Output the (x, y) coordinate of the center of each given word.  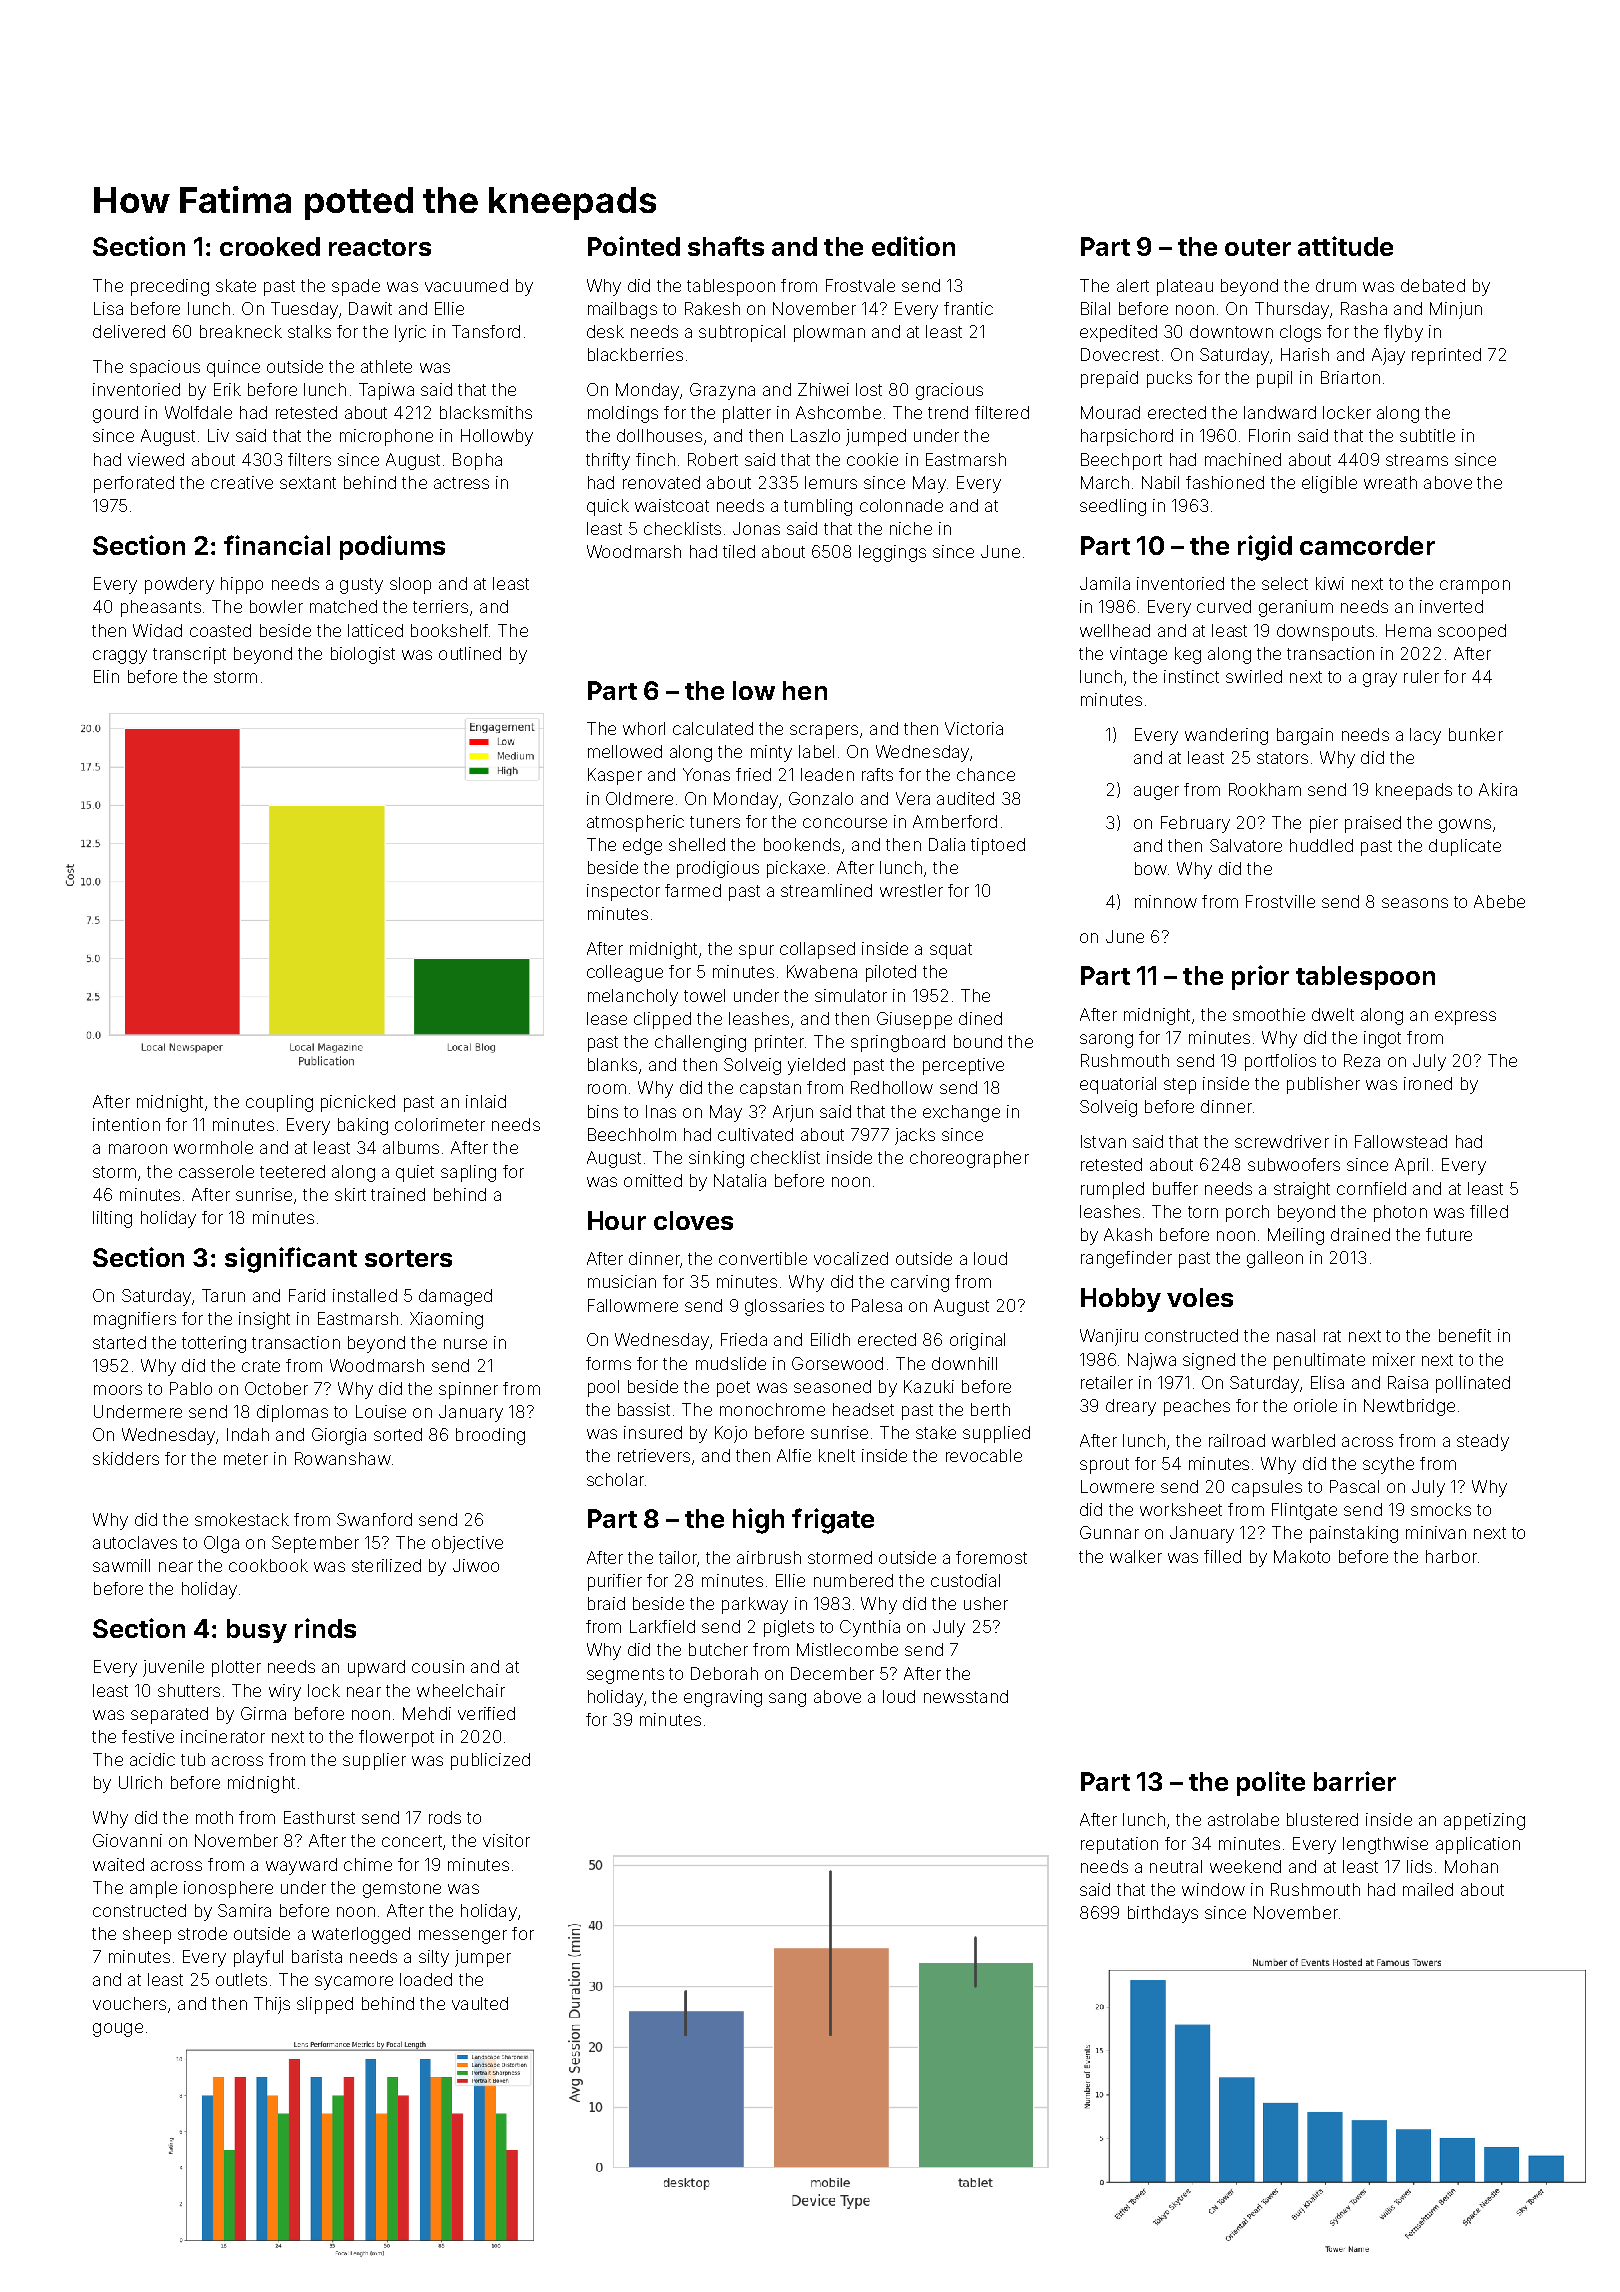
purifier (615, 1582)
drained (1360, 1234)
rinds (325, 1628)
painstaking (1354, 1534)
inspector (623, 892)
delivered (129, 331)
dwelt (1333, 1014)
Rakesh (712, 308)
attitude (1345, 246)
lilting (112, 1219)
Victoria (974, 728)
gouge (118, 2030)
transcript (189, 655)
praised (1373, 824)
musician (622, 1281)
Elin (106, 676)
